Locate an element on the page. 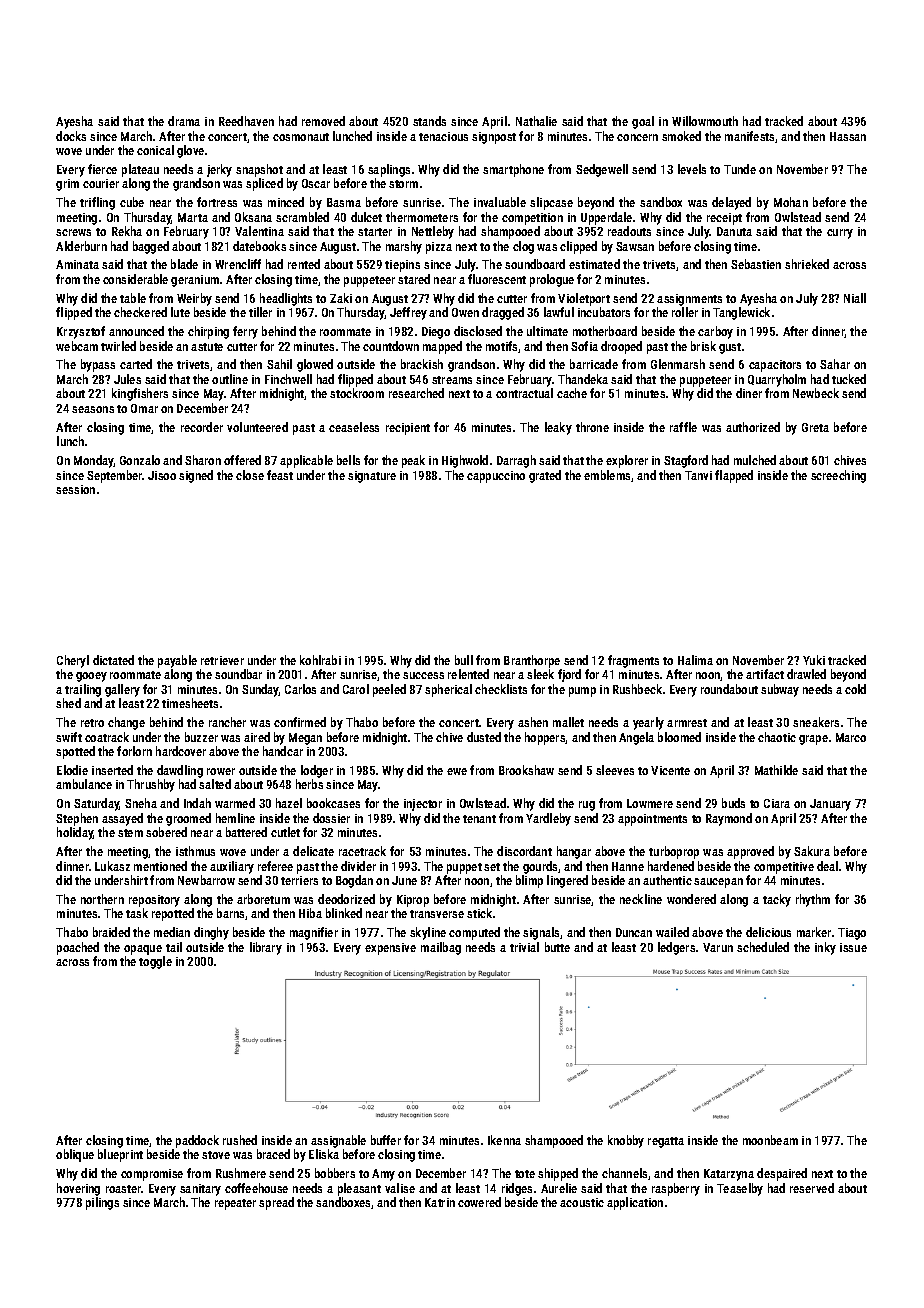 This page has height=1308, width=924. poached is located at coordinates (78, 948).
